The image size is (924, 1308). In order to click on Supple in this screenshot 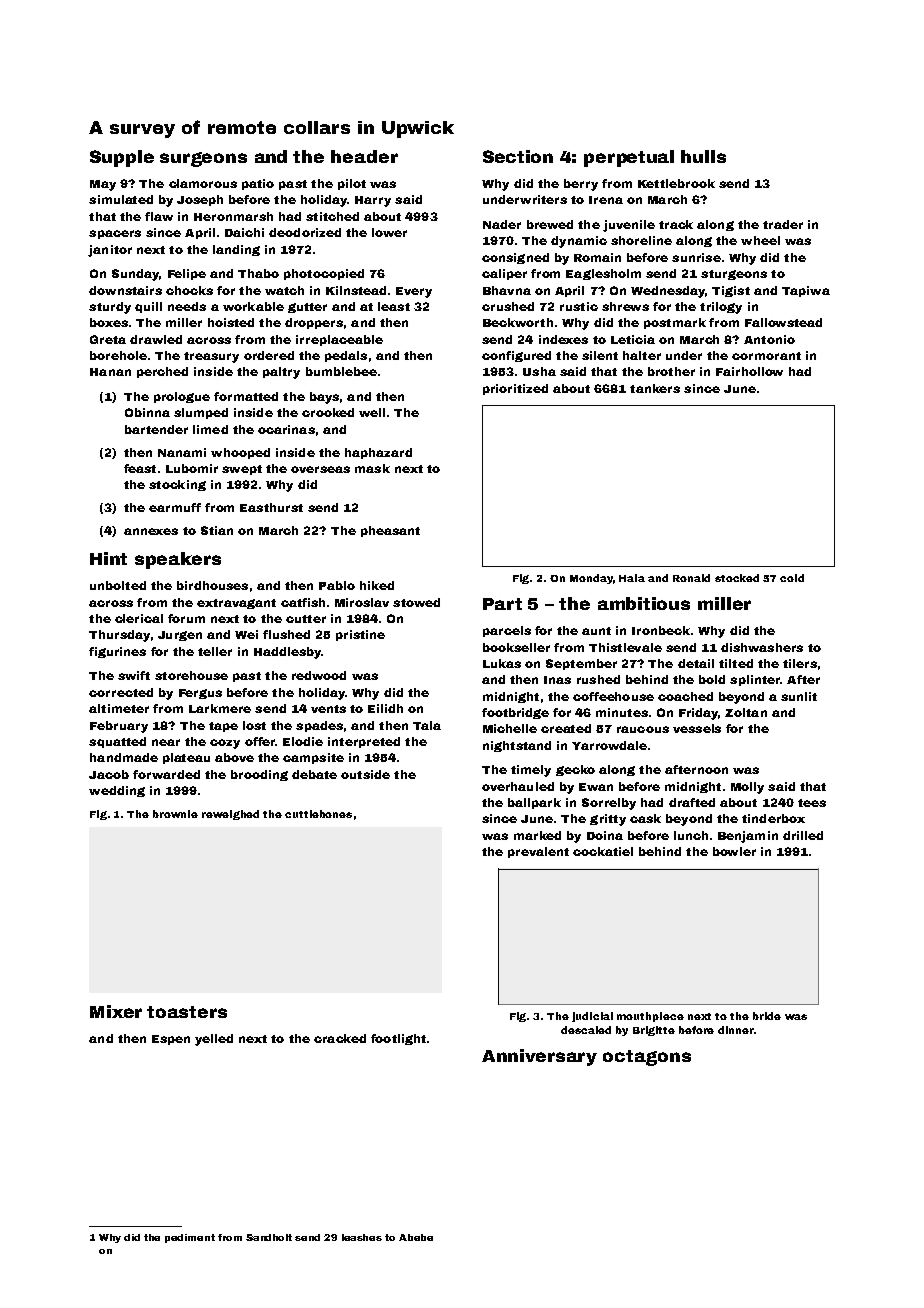, I will do `click(122, 158)`.
